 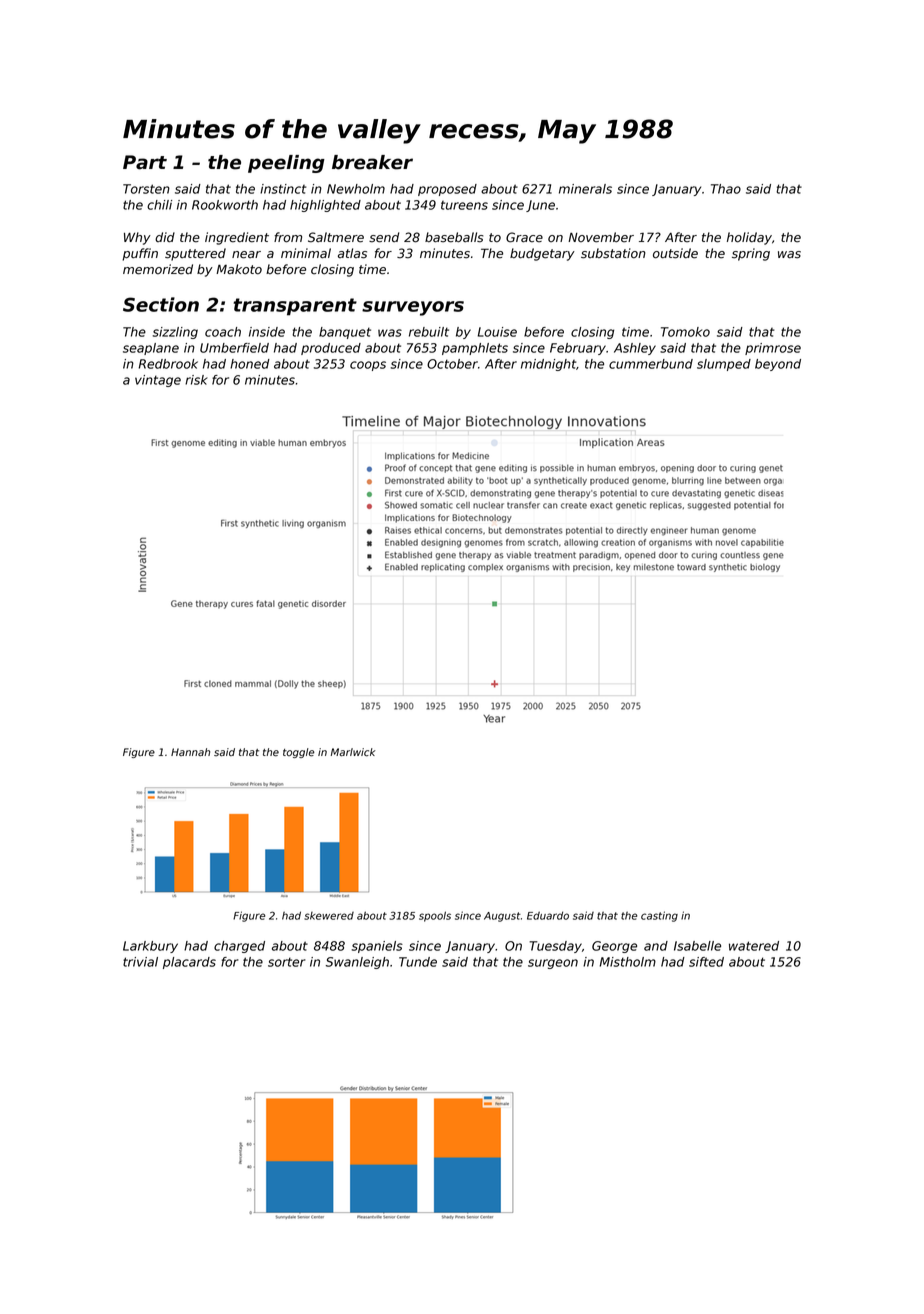 What do you see at coordinates (651, 364) in the image?
I see `cummerbund` at bounding box center [651, 364].
